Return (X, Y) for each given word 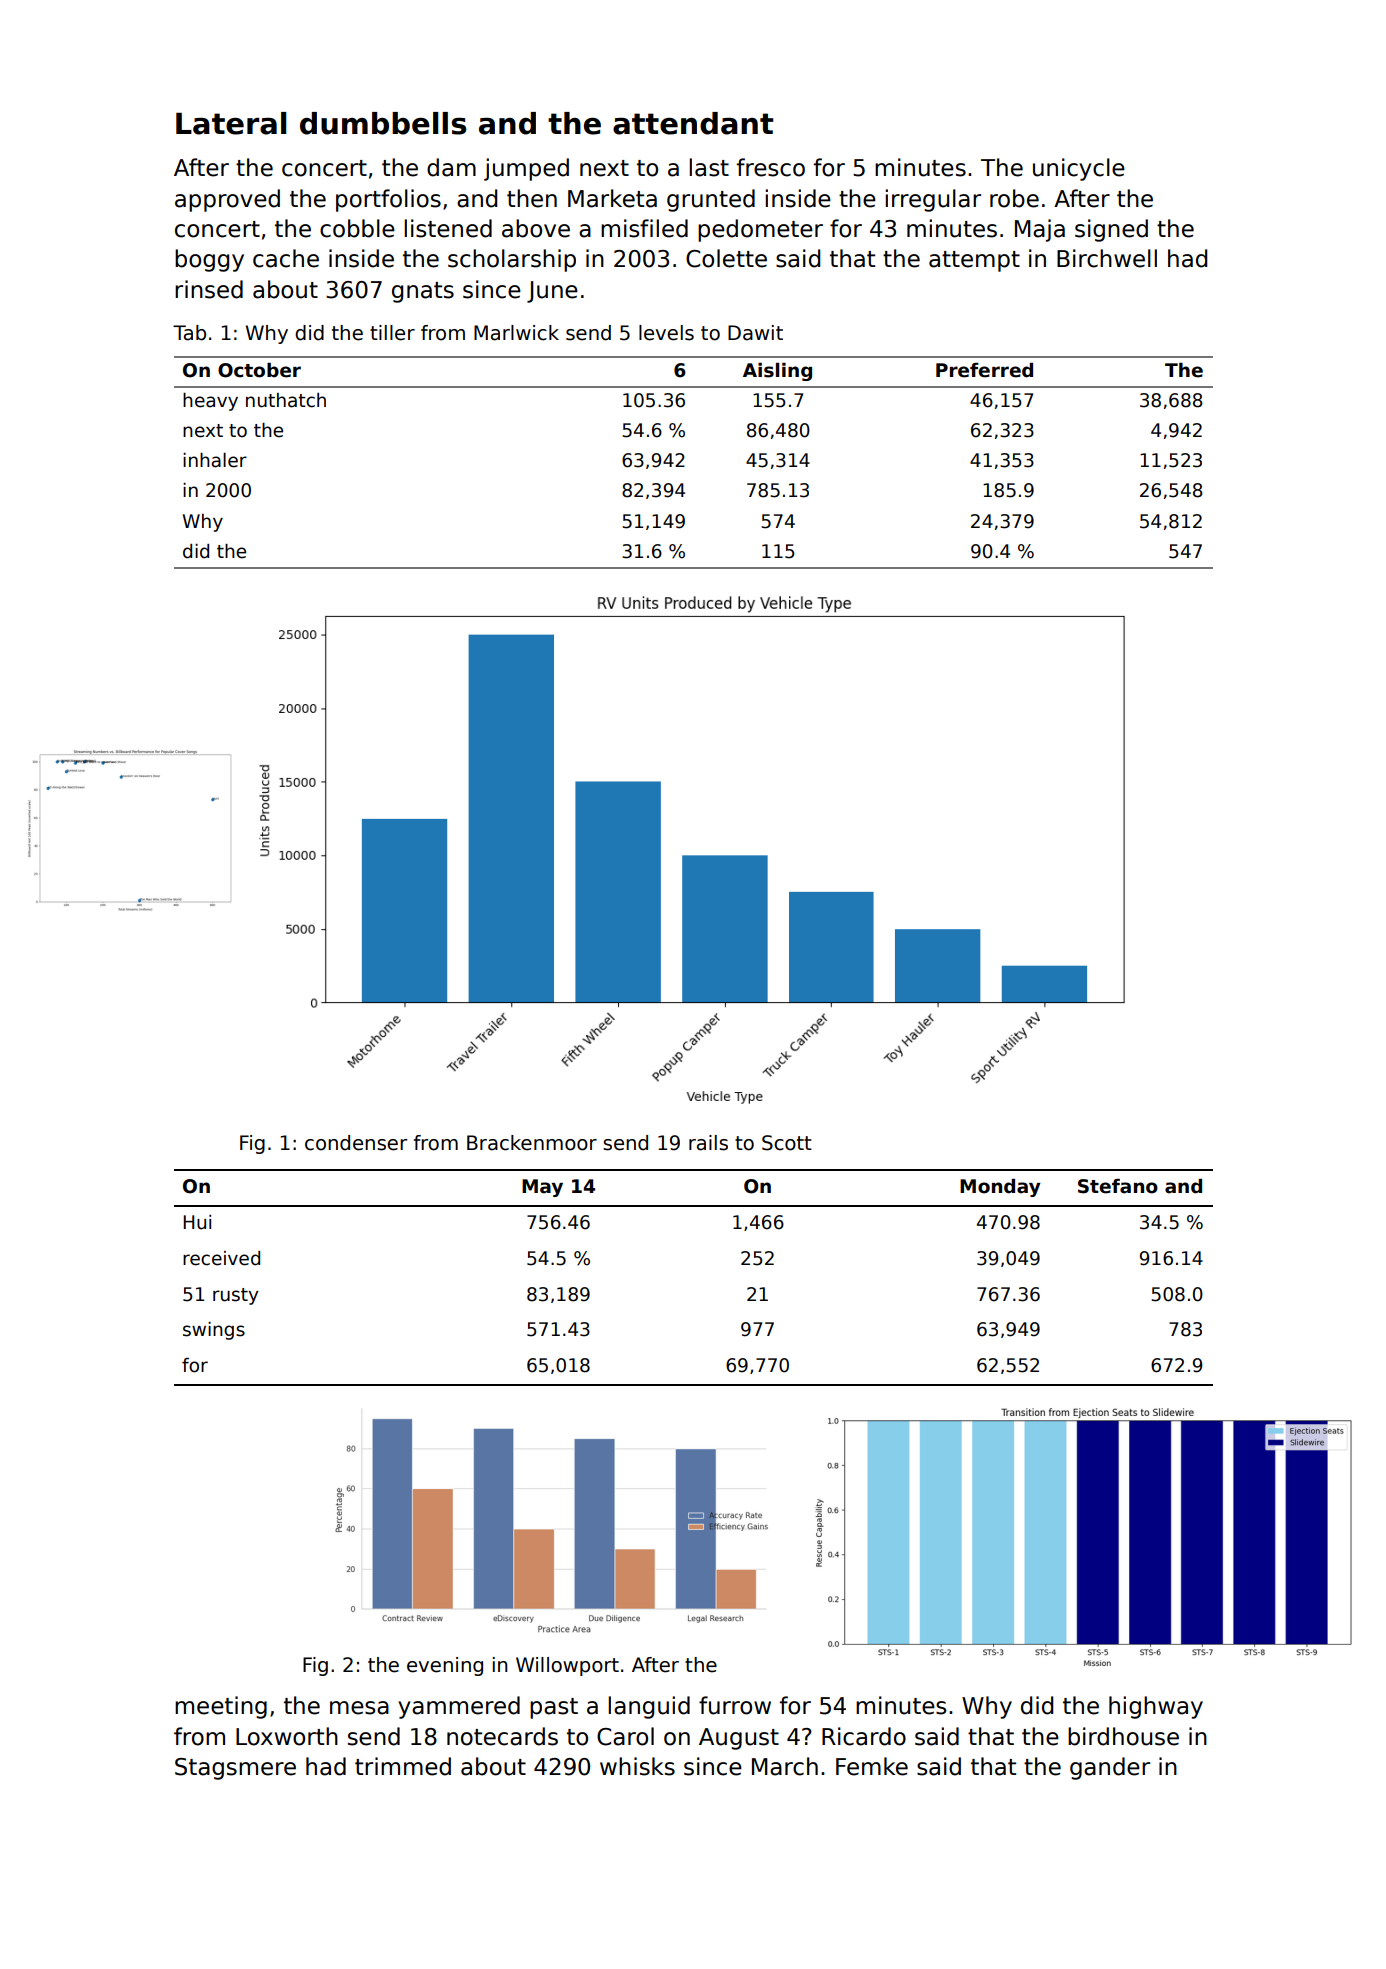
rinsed (209, 289)
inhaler (215, 460)
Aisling (777, 372)
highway (1156, 1707)
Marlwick (516, 333)
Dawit (755, 333)
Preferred (984, 370)
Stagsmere (235, 1769)
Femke (872, 1766)
